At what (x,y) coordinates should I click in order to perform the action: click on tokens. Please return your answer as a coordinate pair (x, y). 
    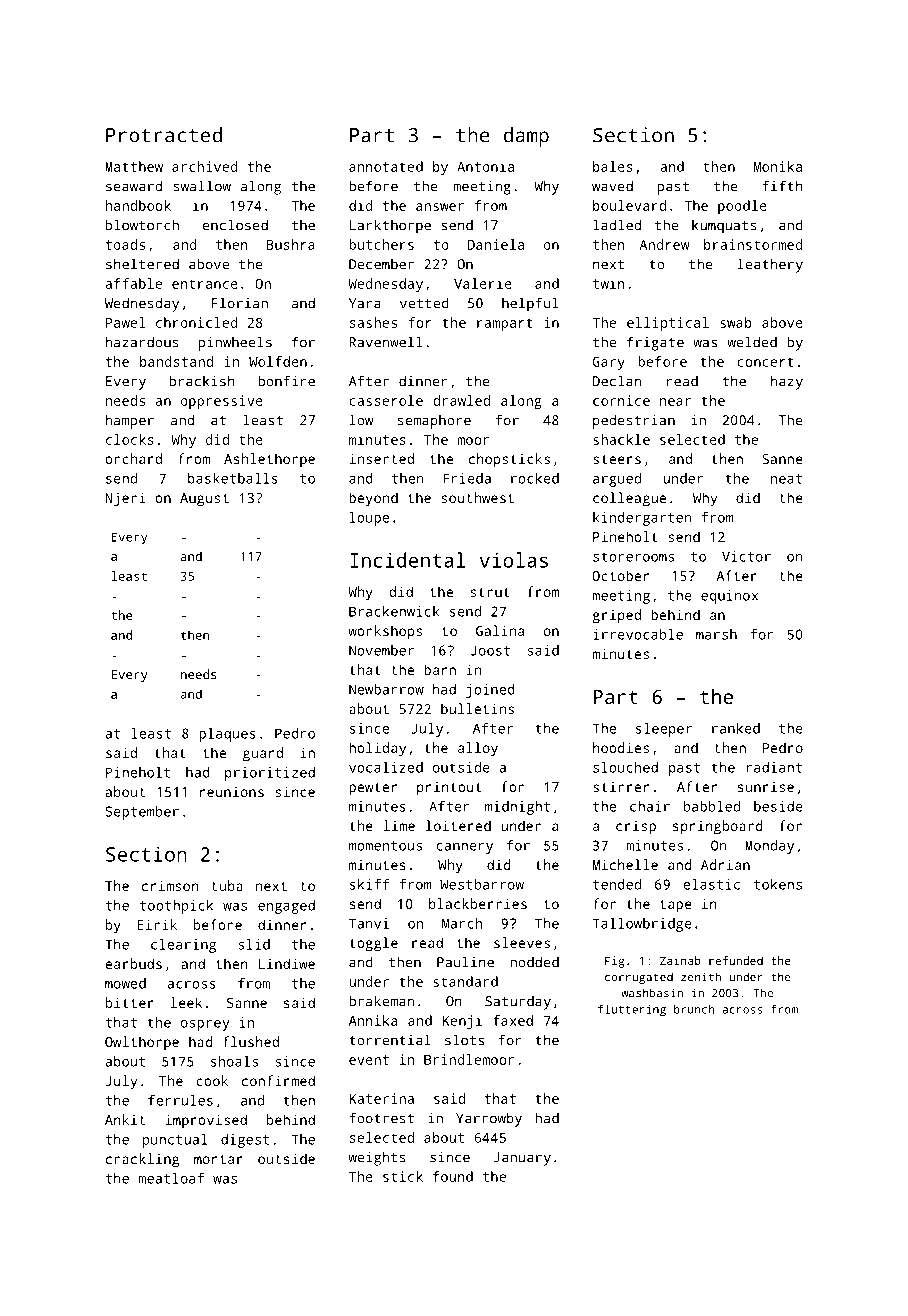
    Looking at the image, I should click on (778, 884).
